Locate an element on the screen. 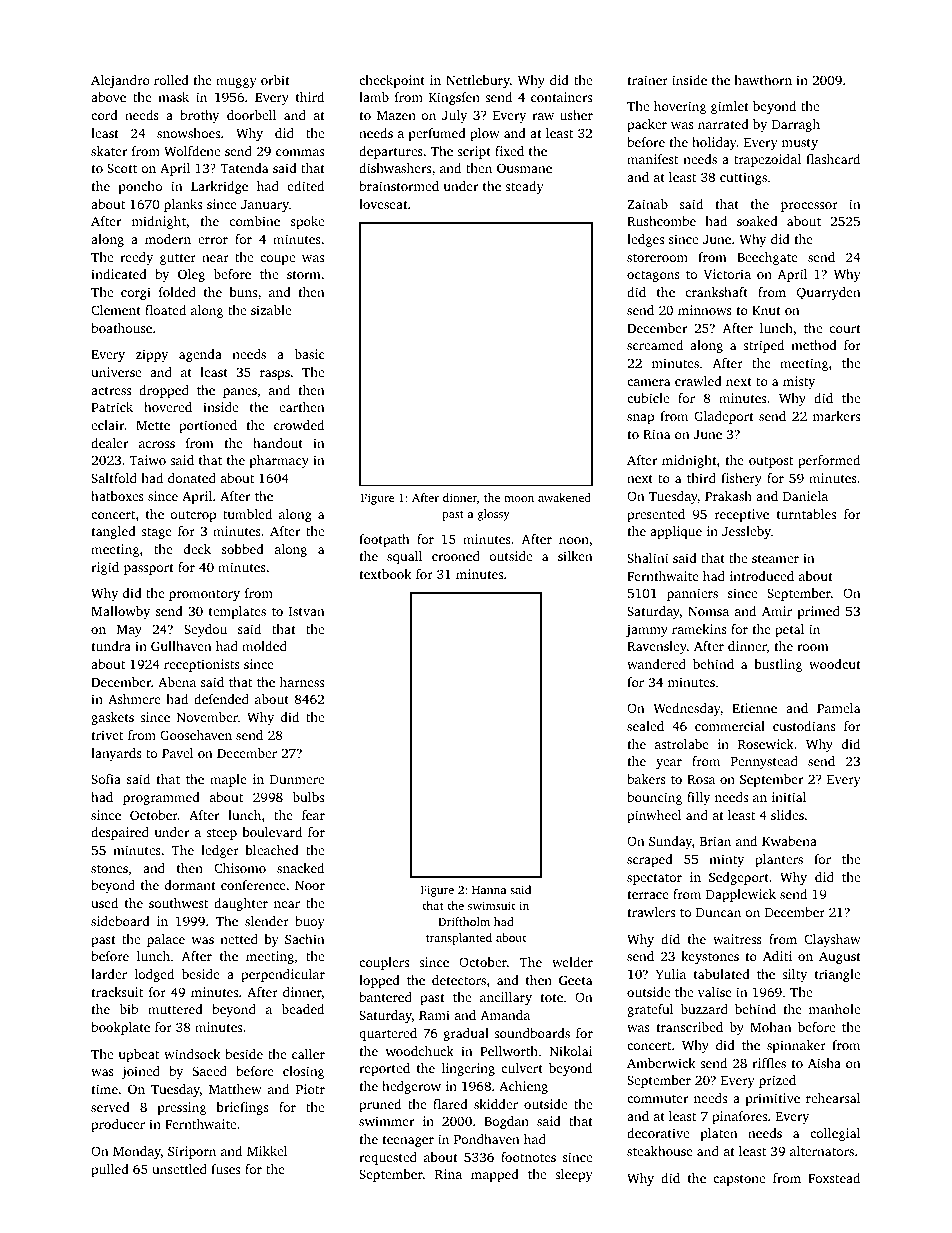 This screenshot has height=1233, width=952. hawthorn is located at coordinates (763, 80).
